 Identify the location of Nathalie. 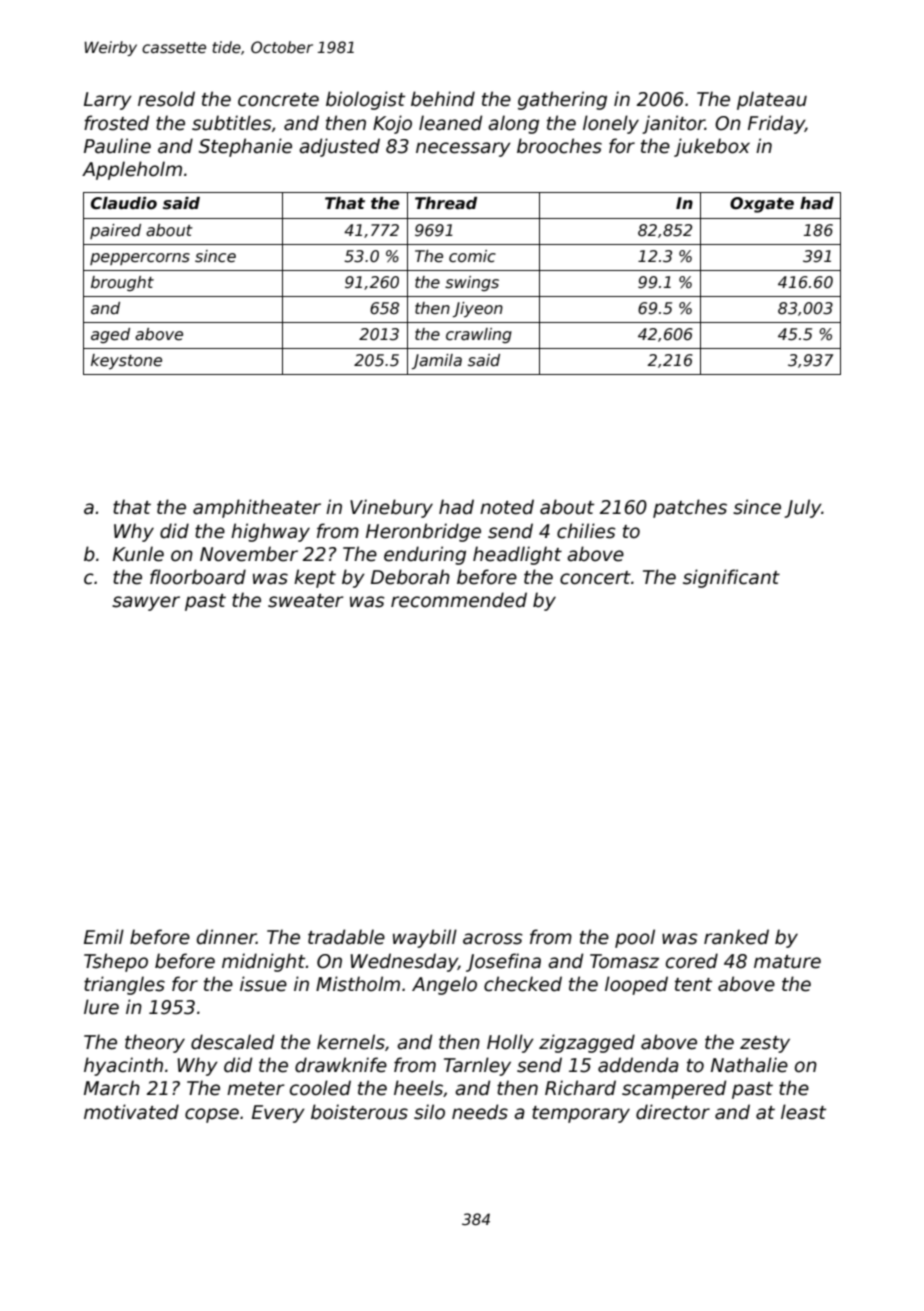
(749, 1065).
